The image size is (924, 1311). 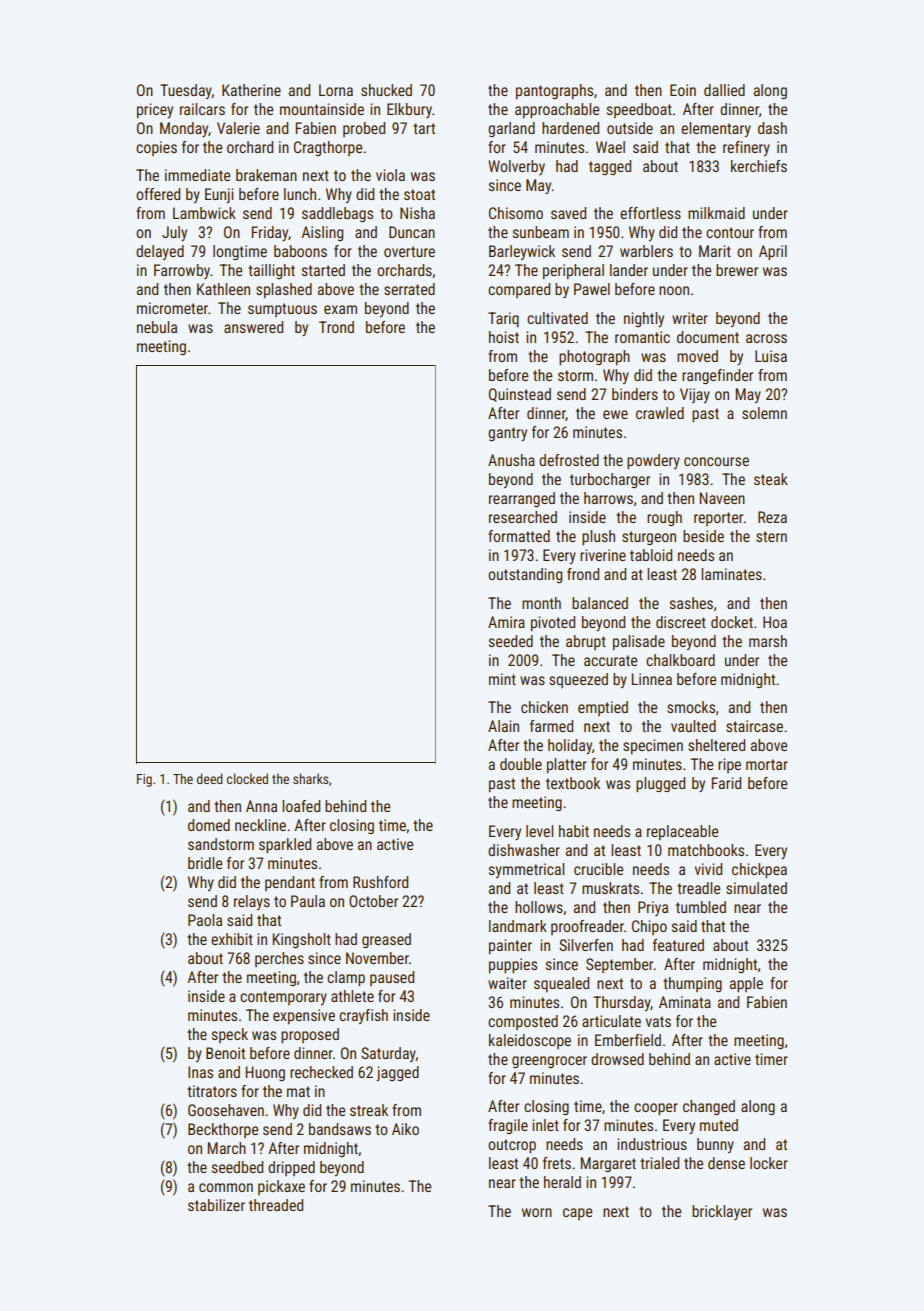 I want to click on cape, so click(x=577, y=1214).
